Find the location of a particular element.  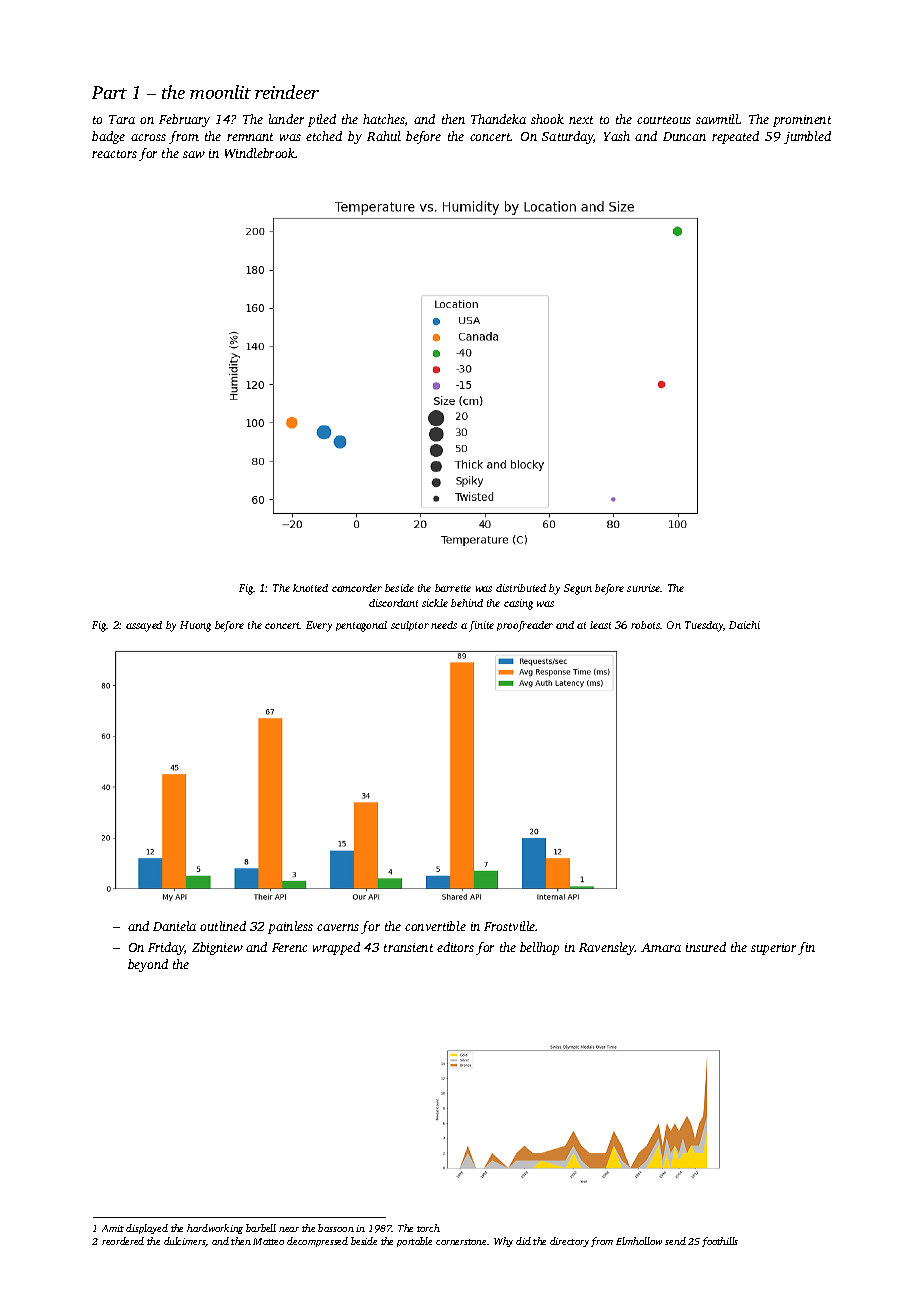

Daichi is located at coordinates (744, 625).
